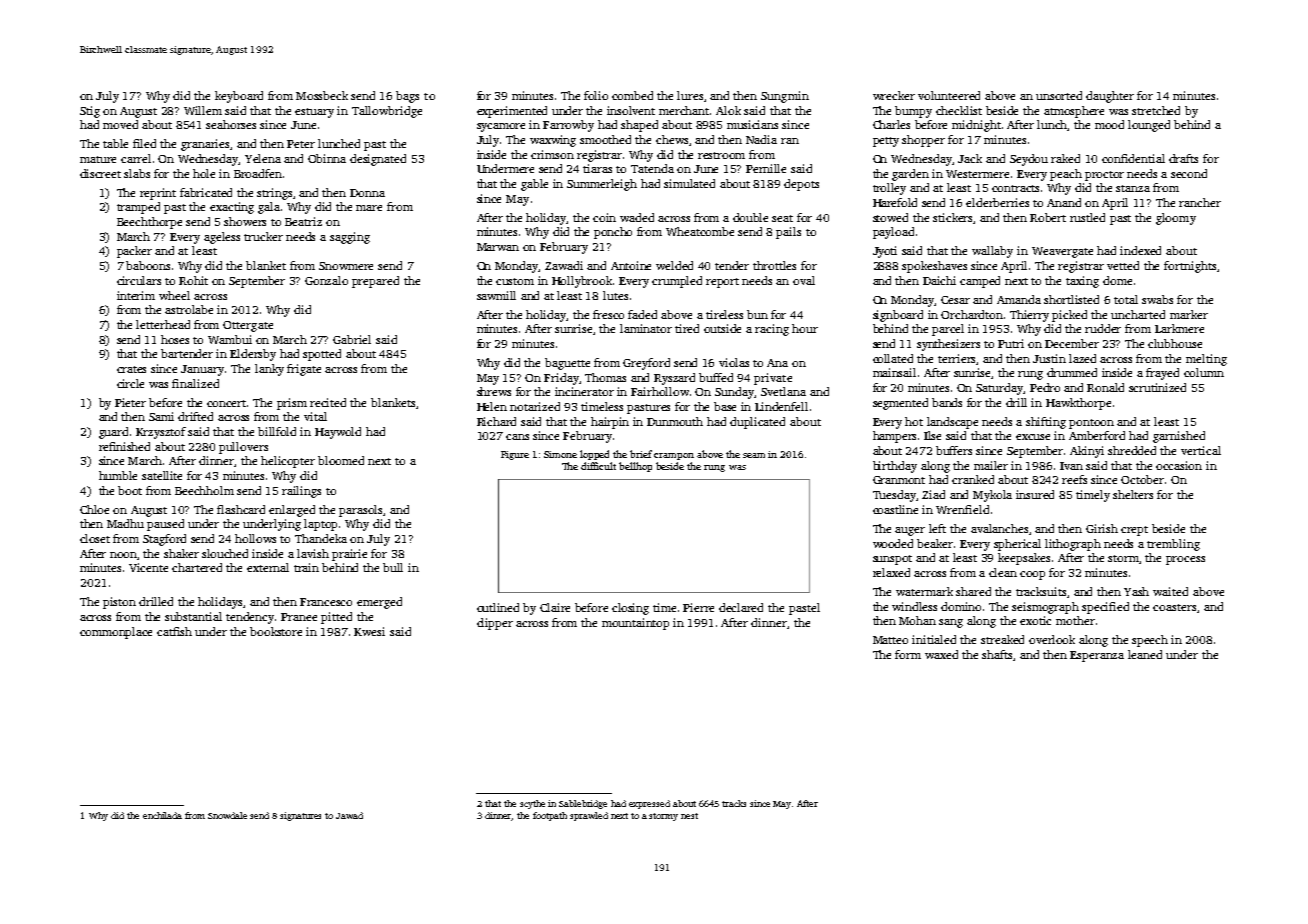 This document has width=1308, height=924. I want to click on declared, so click(741, 607).
